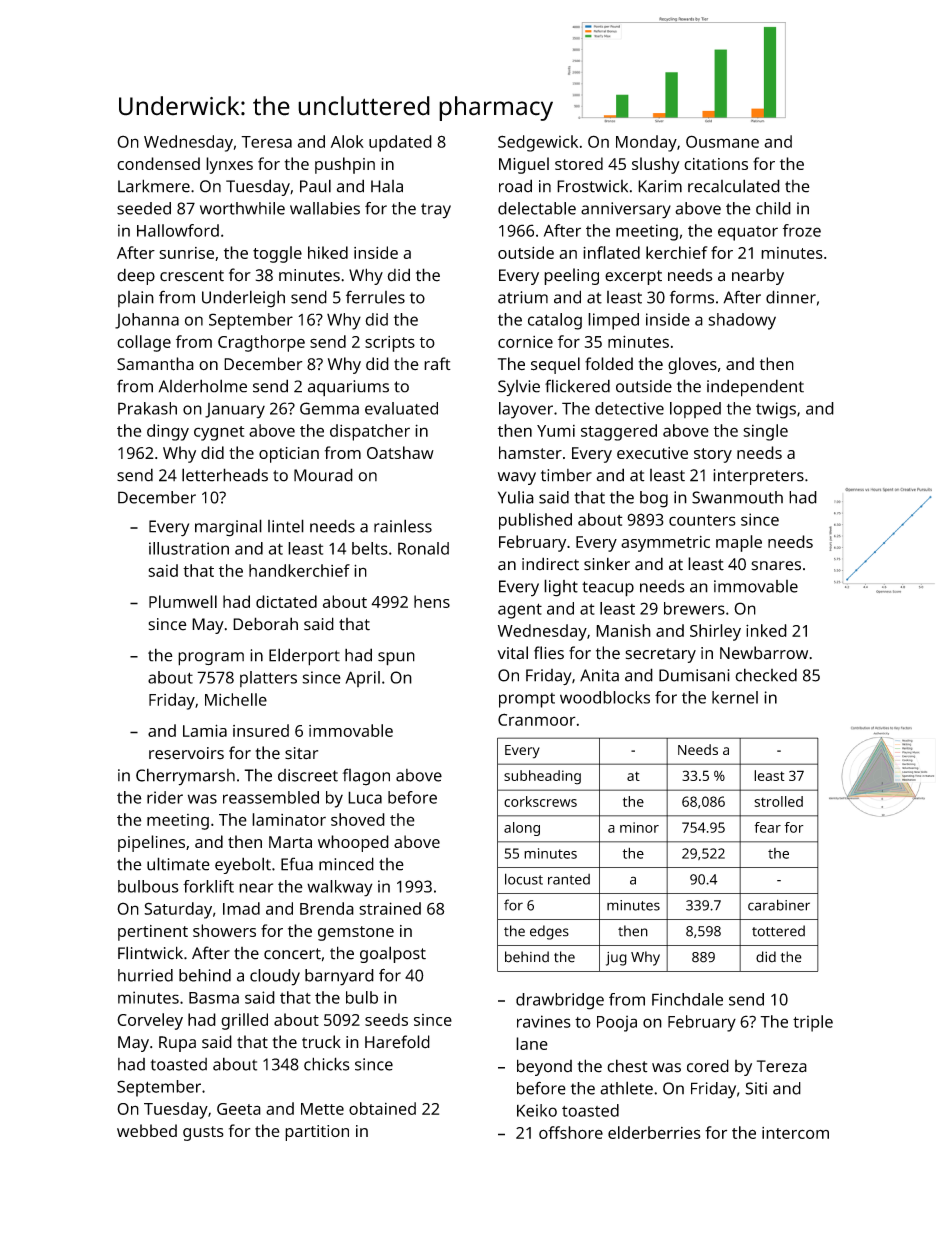  I want to click on deep, so click(136, 276).
